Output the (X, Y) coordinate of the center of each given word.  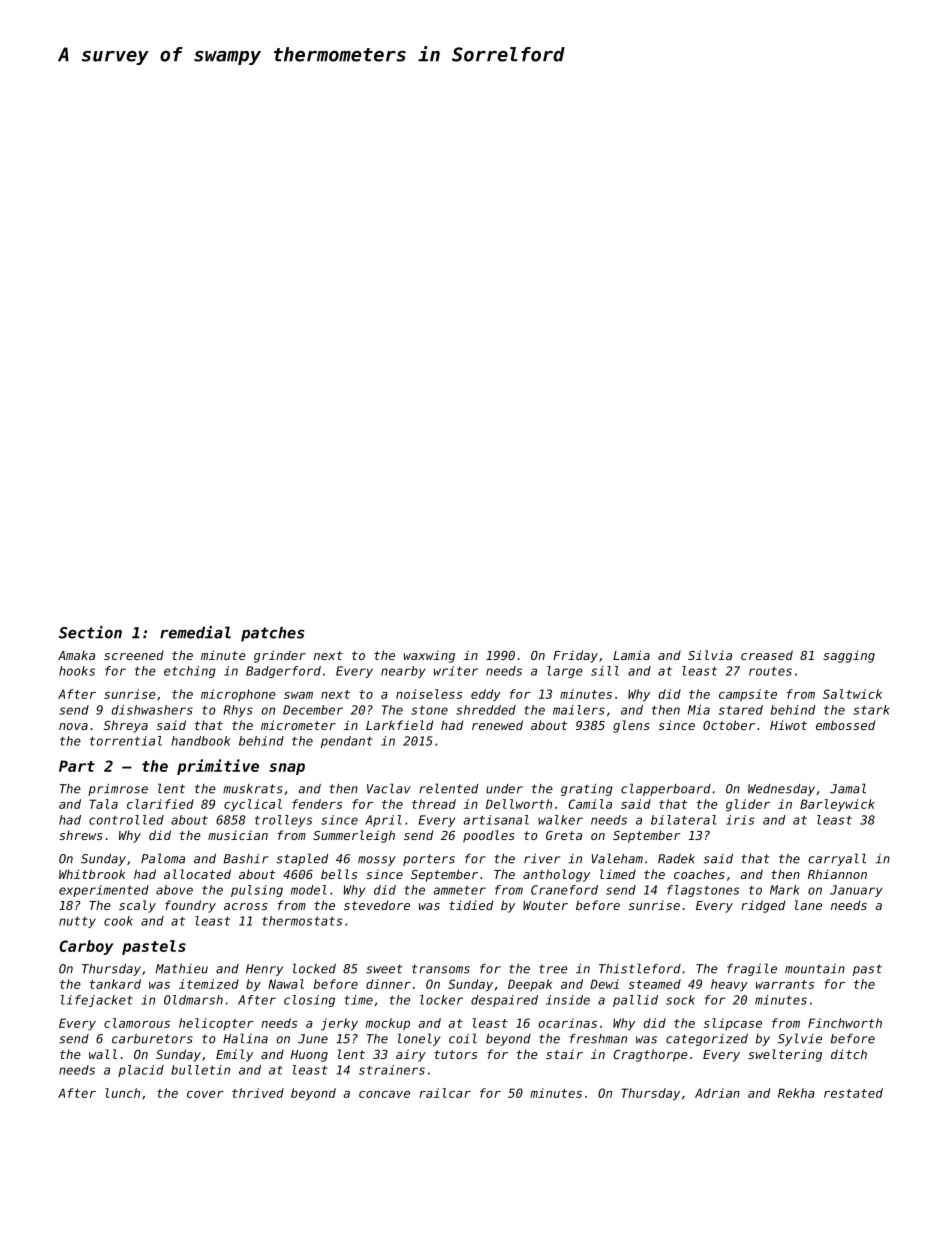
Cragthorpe (650, 1055)
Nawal (286, 984)
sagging (849, 656)
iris (740, 820)
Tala (103, 804)
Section (90, 632)
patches (272, 634)
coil (463, 1038)
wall (103, 1054)
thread (434, 804)
